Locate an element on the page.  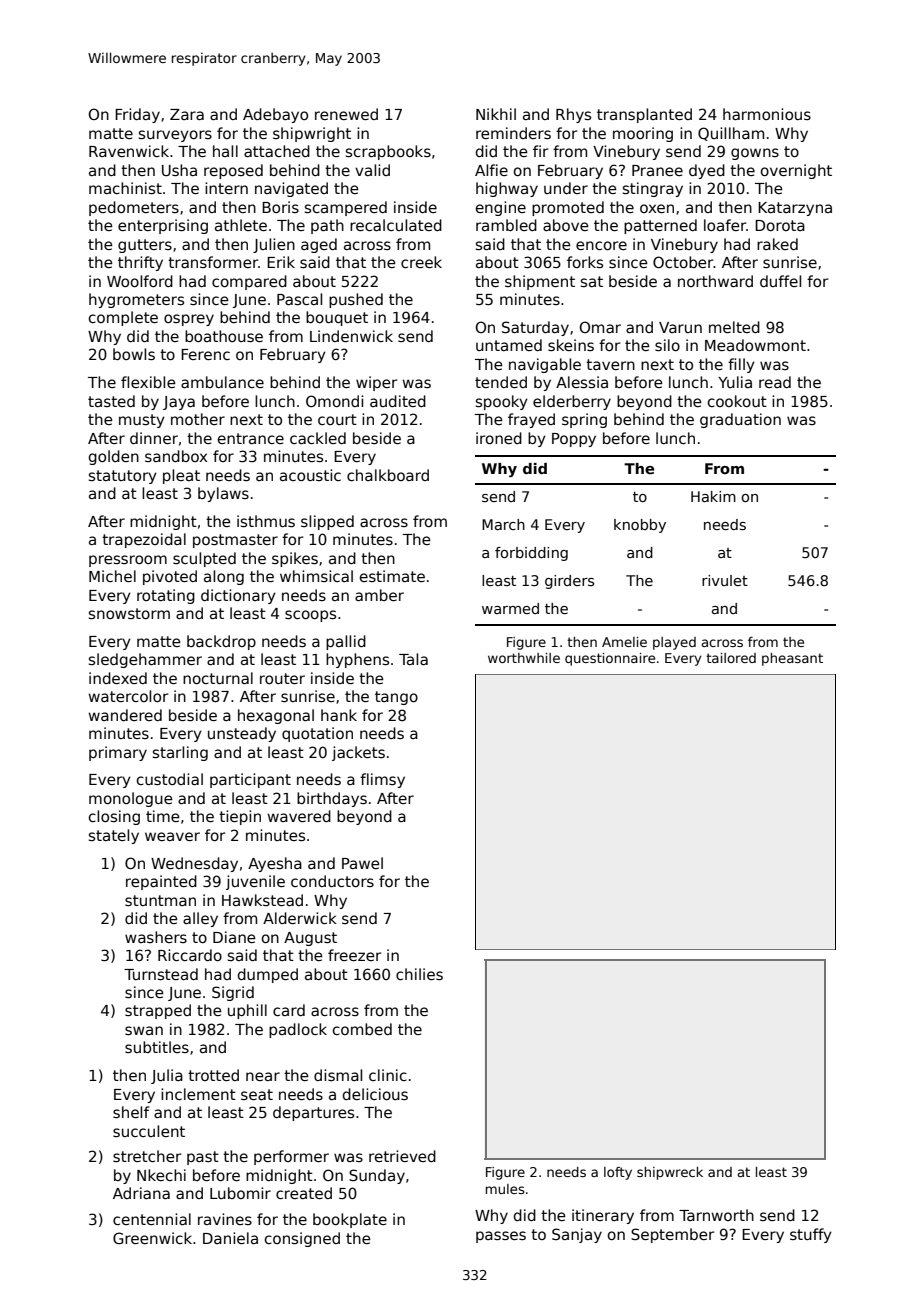
osprey is located at coordinates (189, 320).
